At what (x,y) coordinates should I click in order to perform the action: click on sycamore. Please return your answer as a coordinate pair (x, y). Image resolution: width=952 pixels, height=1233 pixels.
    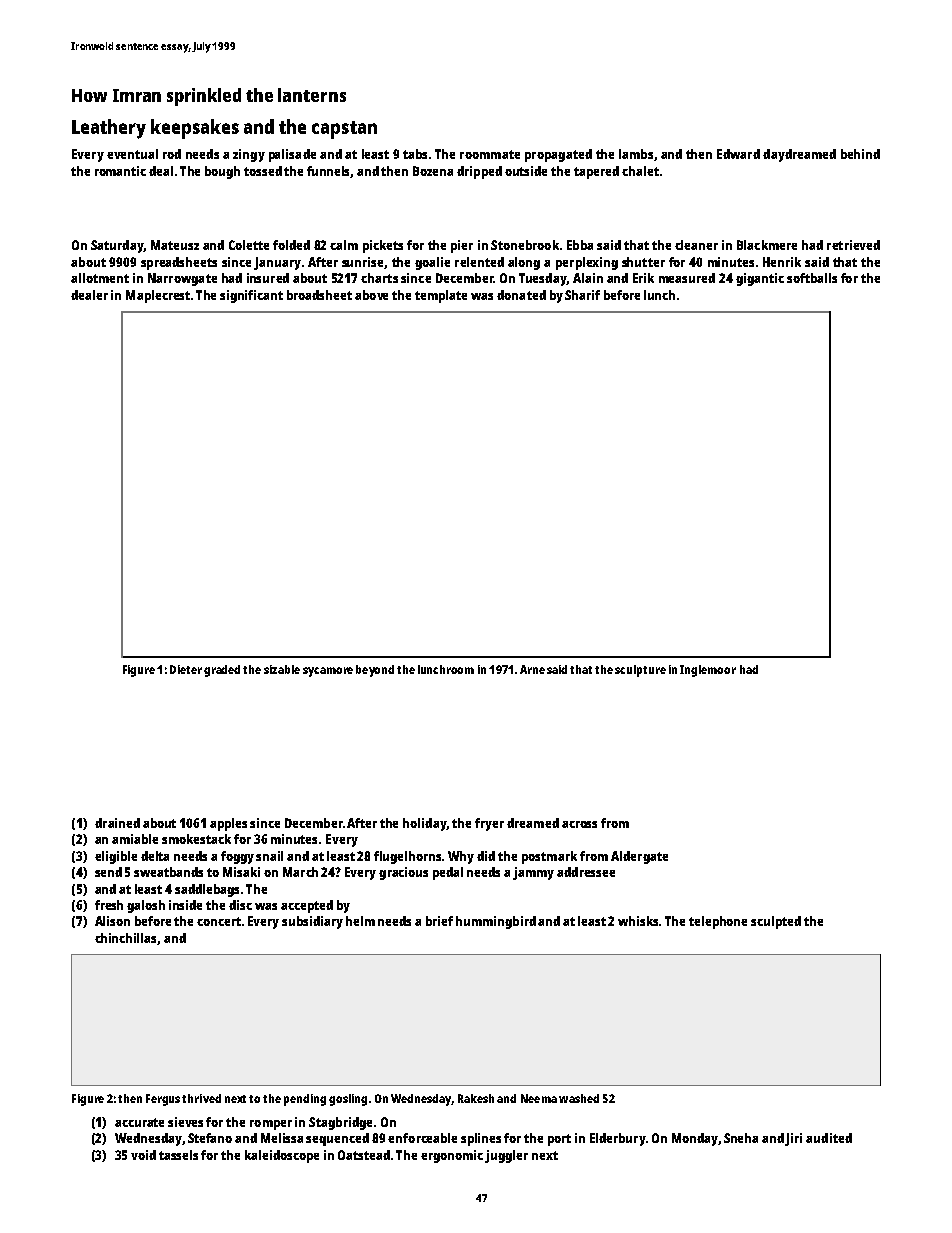
    Looking at the image, I should click on (328, 672).
